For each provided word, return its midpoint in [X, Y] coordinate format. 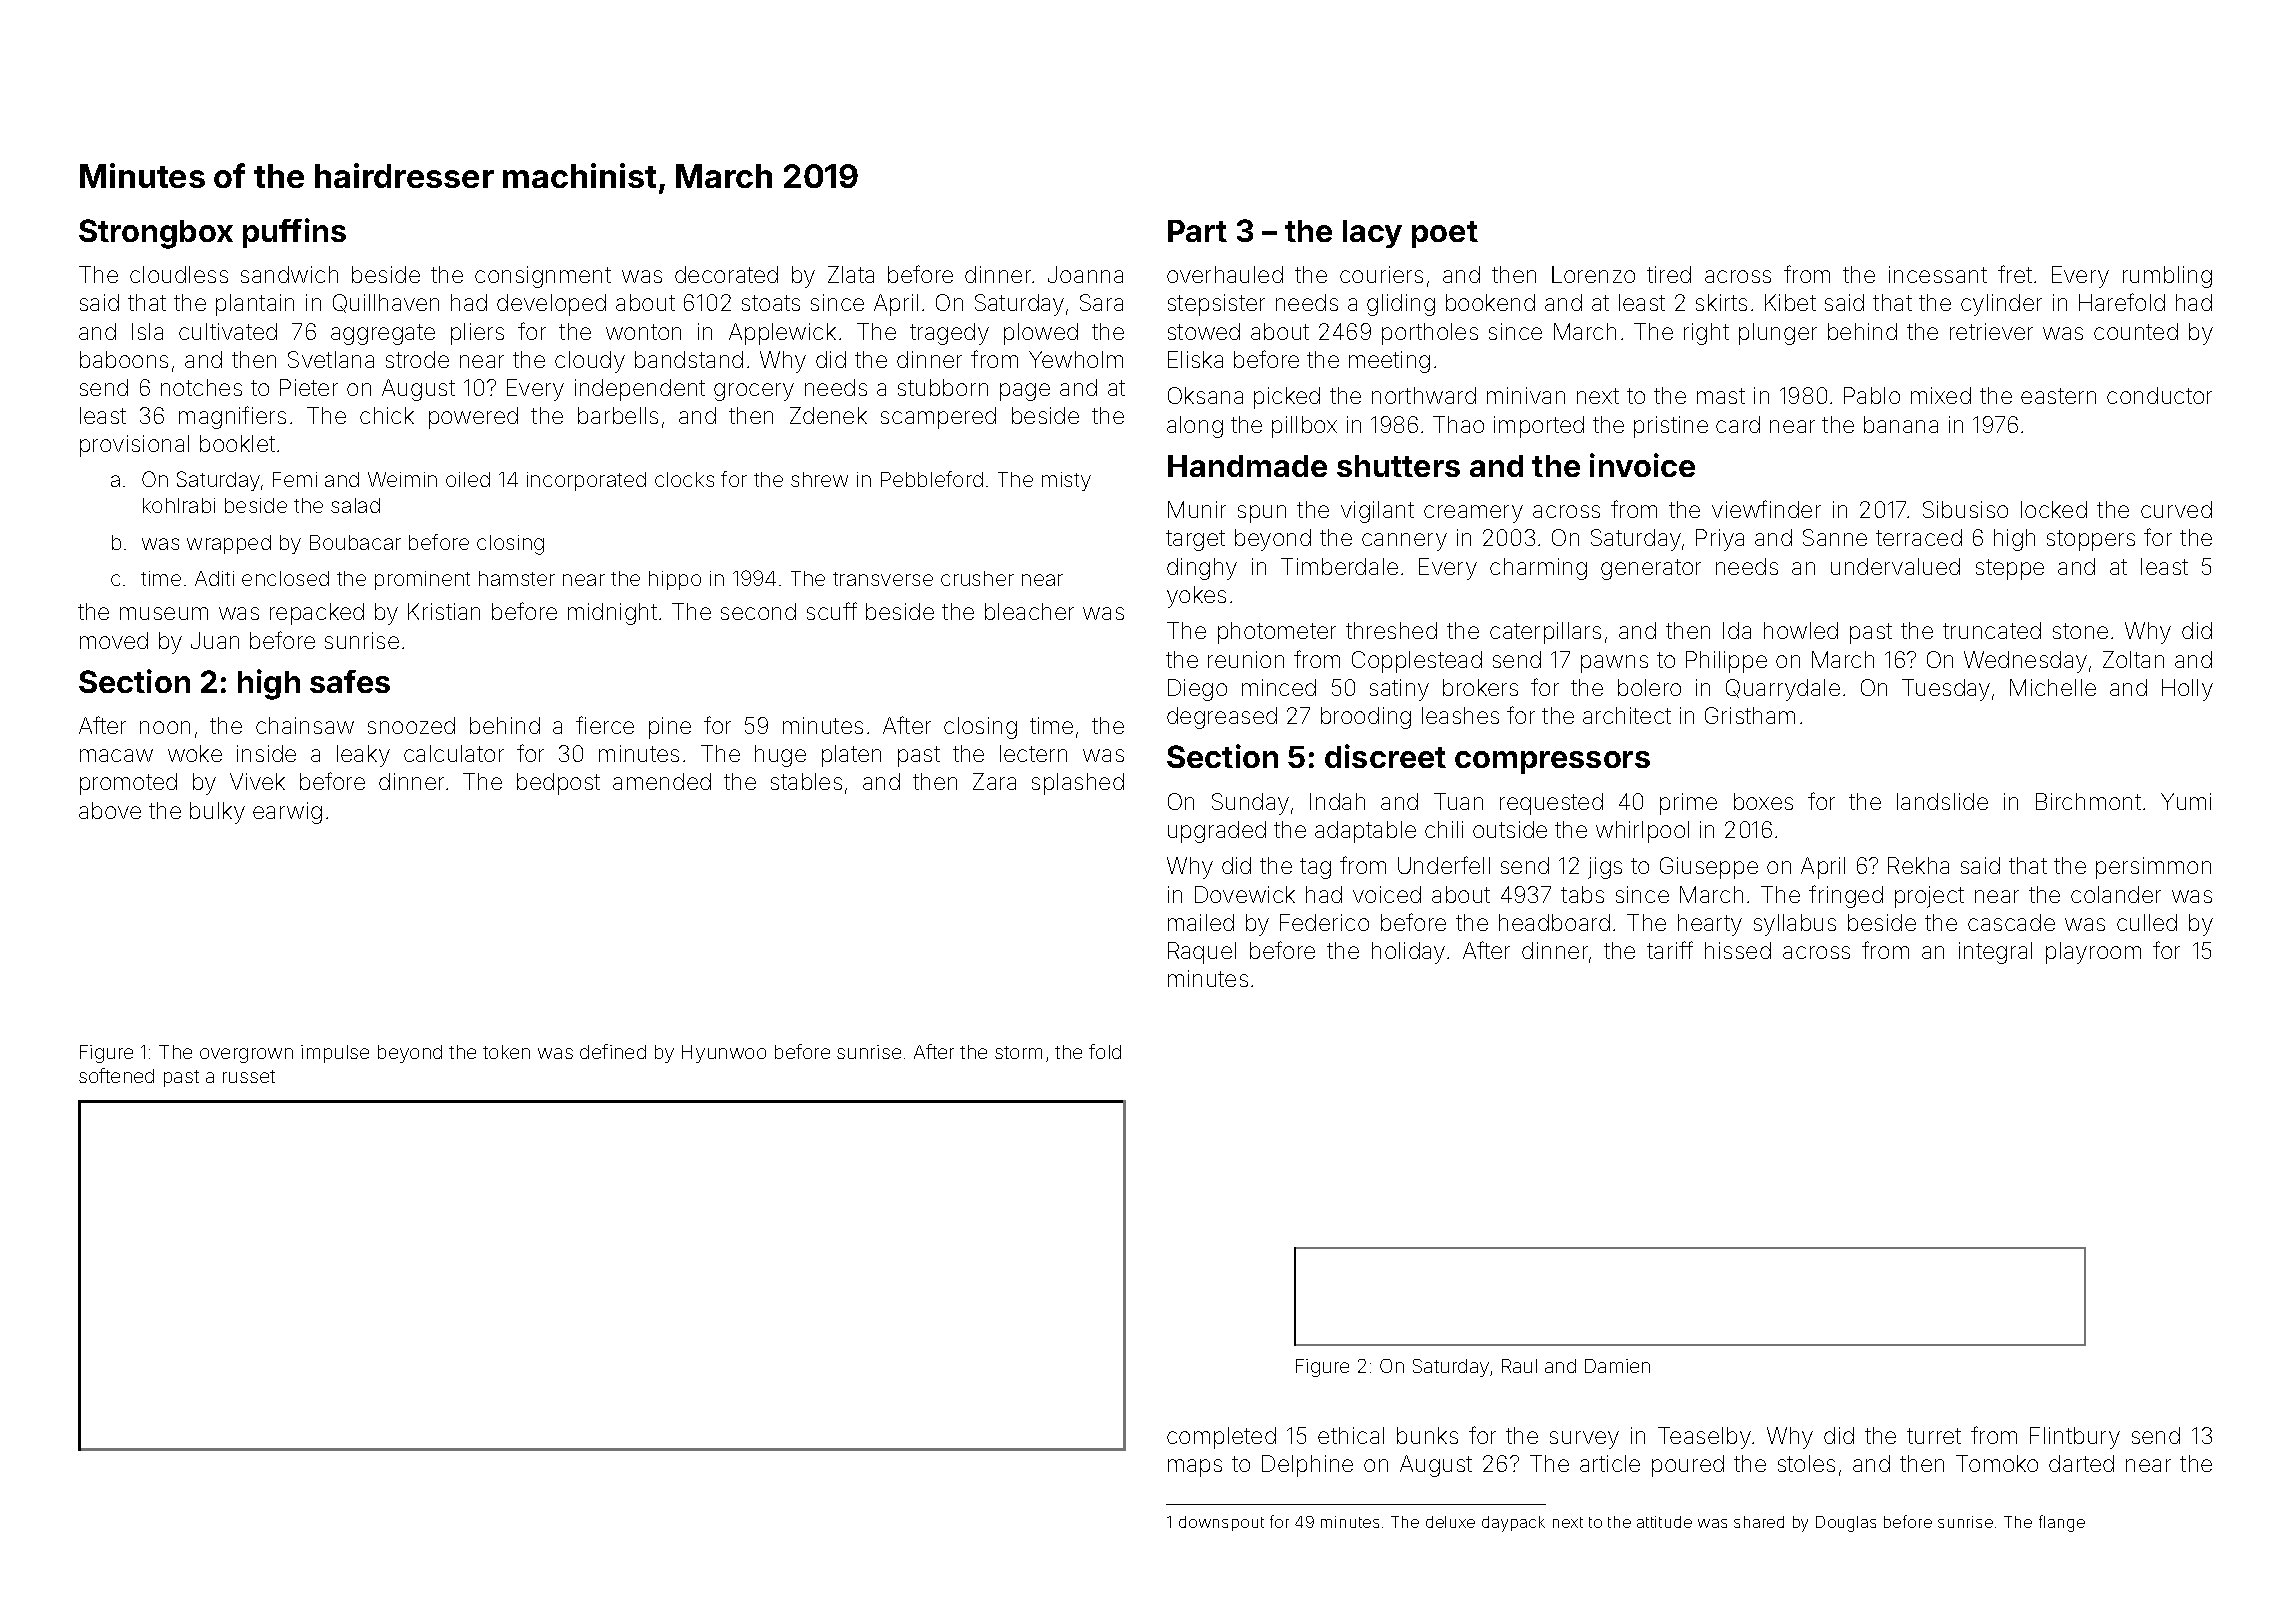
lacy [1372, 234]
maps [1195, 1468]
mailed [1201, 922]
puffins [294, 233]
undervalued [1895, 566]
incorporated [586, 481]
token [506, 1052]
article [1610, 1463]
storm [1018, 1052]
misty [1066, 481]
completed [1221, 1438]
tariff [1670, 950]
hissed [1738, 950]
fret [2015, 274]
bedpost [558, 784]
